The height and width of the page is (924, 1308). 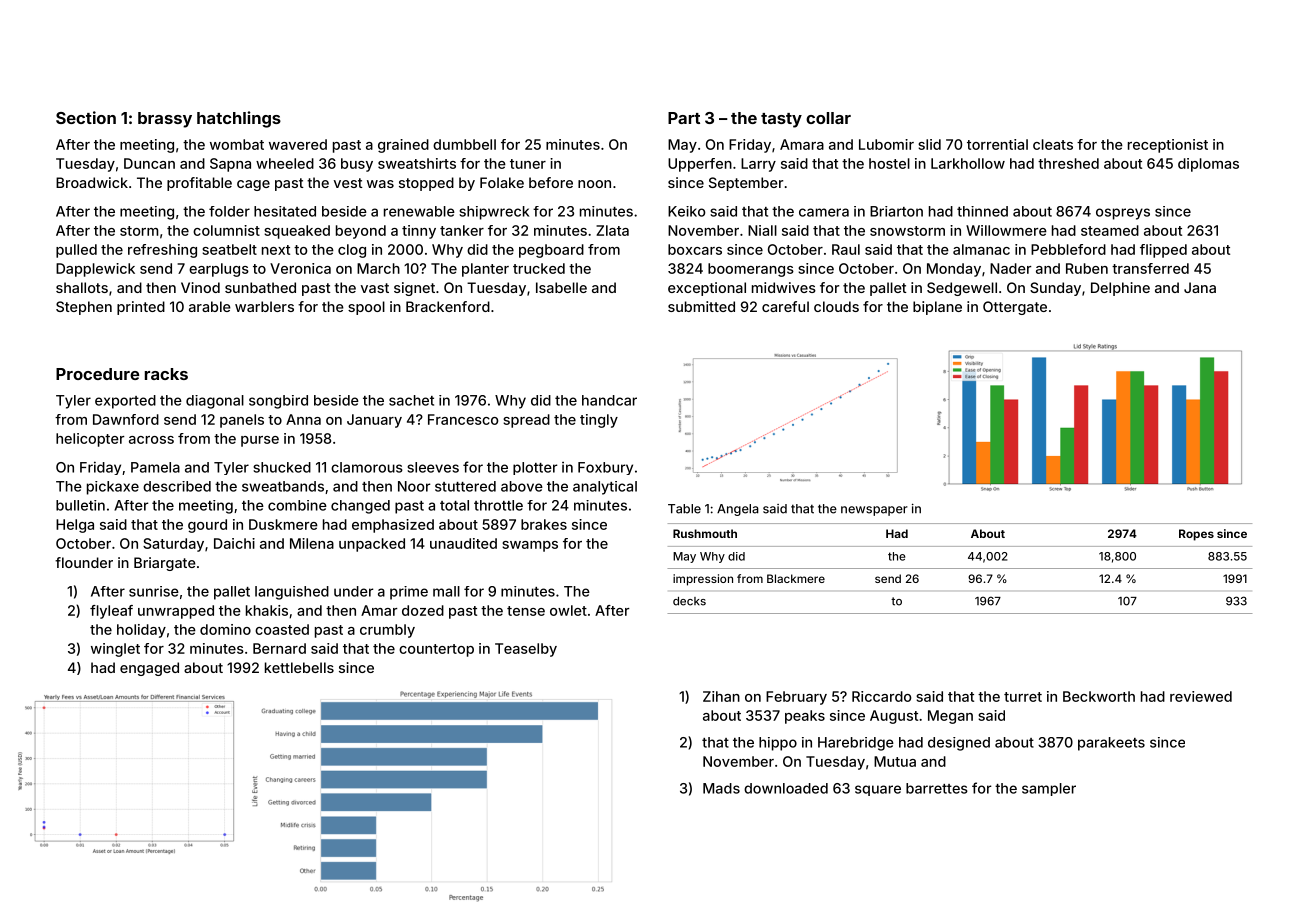 What do you see at coordinates (982, 211) in the page?
I see `thinned` at bounding box center [982, 211].
